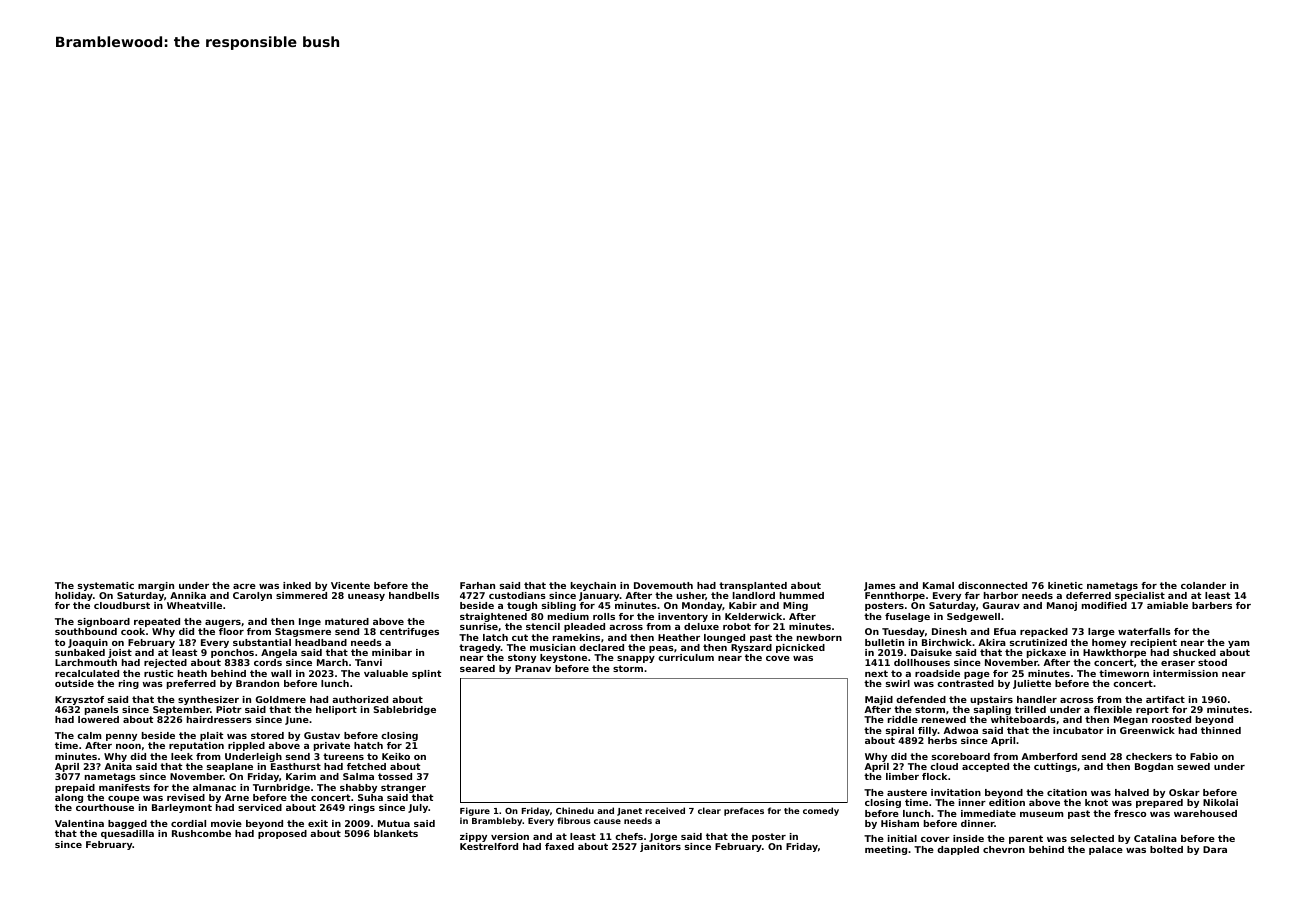  Describe the element at coordinates (208, 700) in the page. I see `synthesizer` at that location.
